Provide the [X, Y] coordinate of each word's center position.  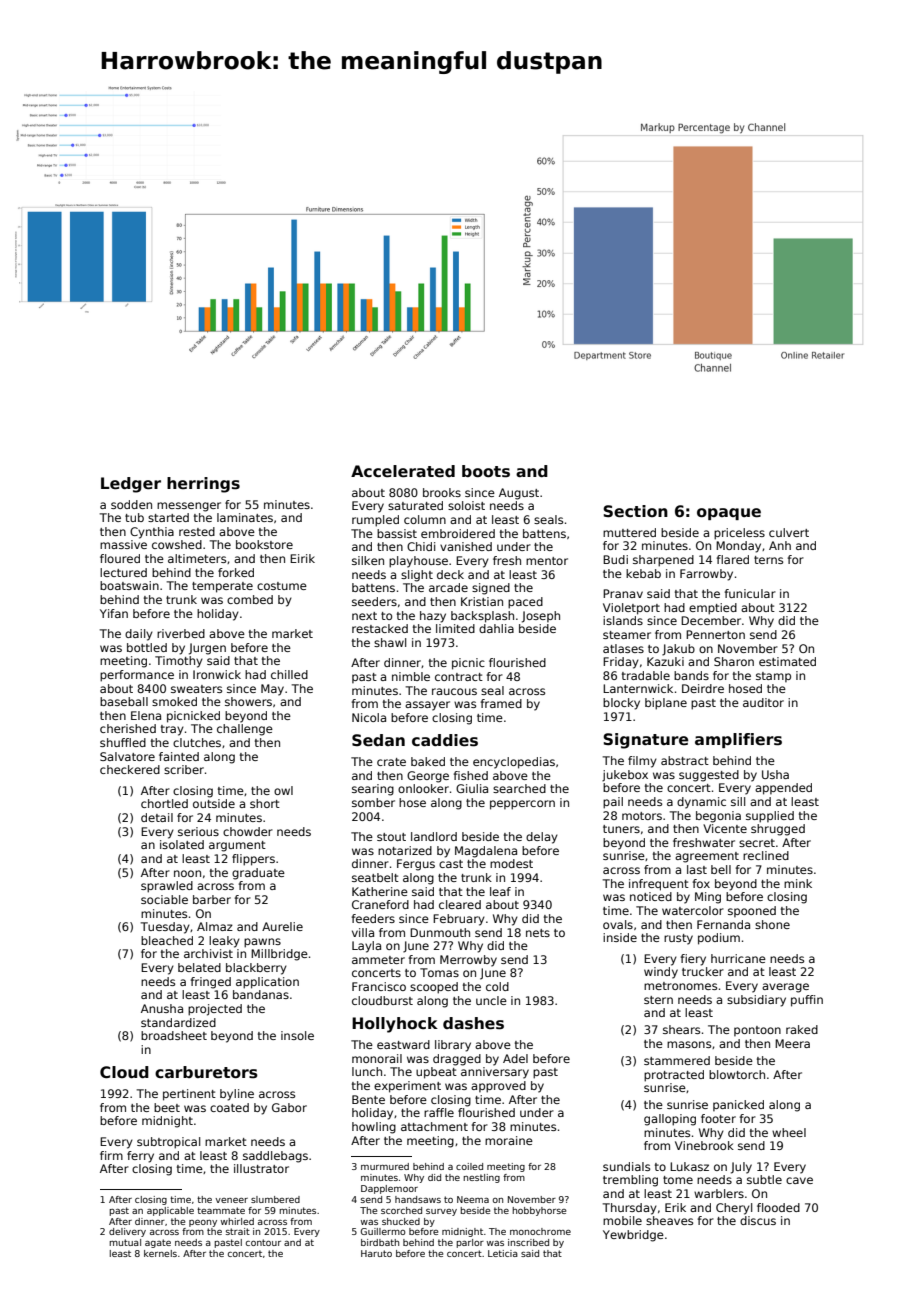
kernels [160, 1253]
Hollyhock [395, 1025]
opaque [729, 514]
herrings [203, 485]
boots [486, 471]
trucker [703, 971]
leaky [224, 942]
